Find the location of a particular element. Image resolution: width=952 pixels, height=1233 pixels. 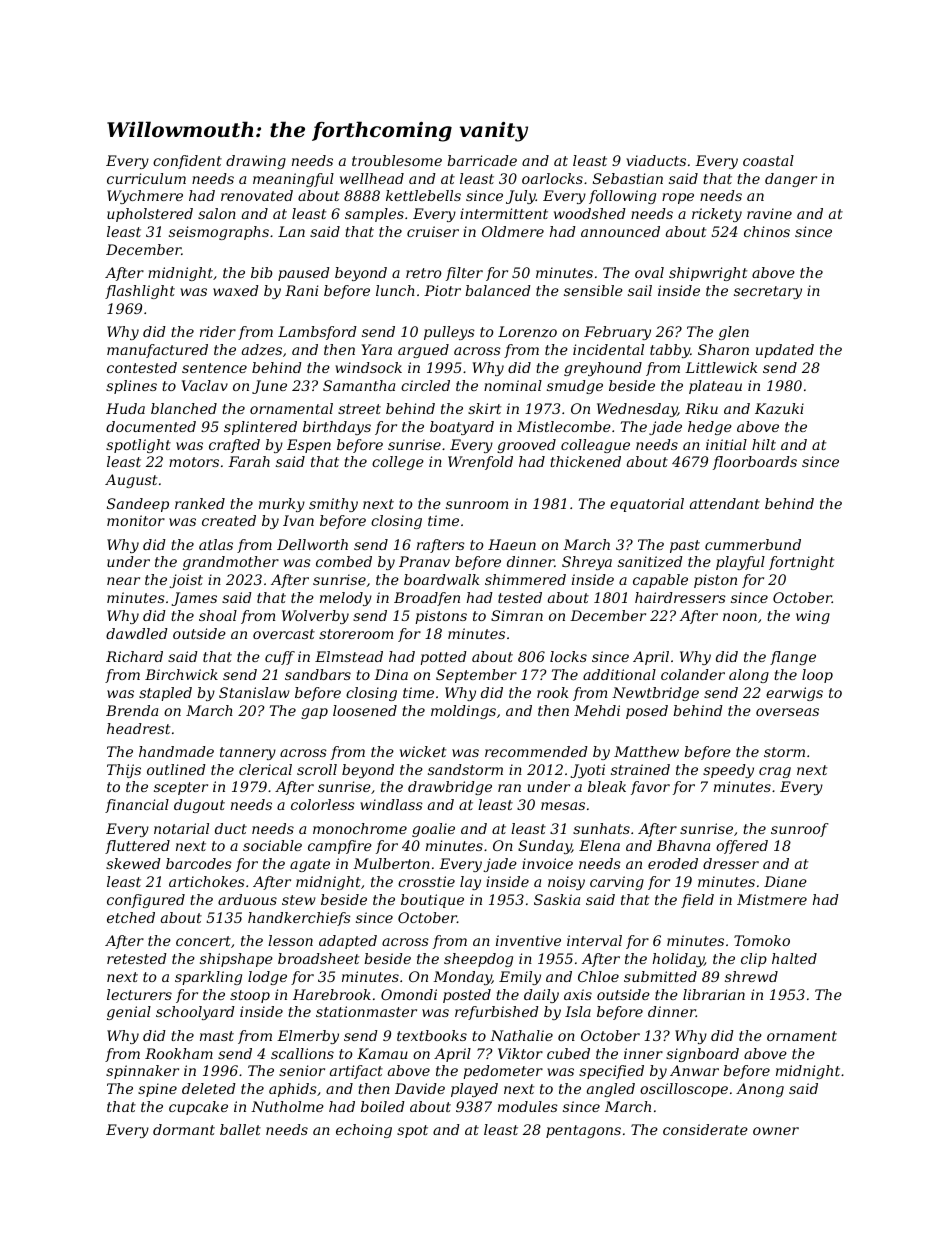

created is located at coordinates (229, 520).
